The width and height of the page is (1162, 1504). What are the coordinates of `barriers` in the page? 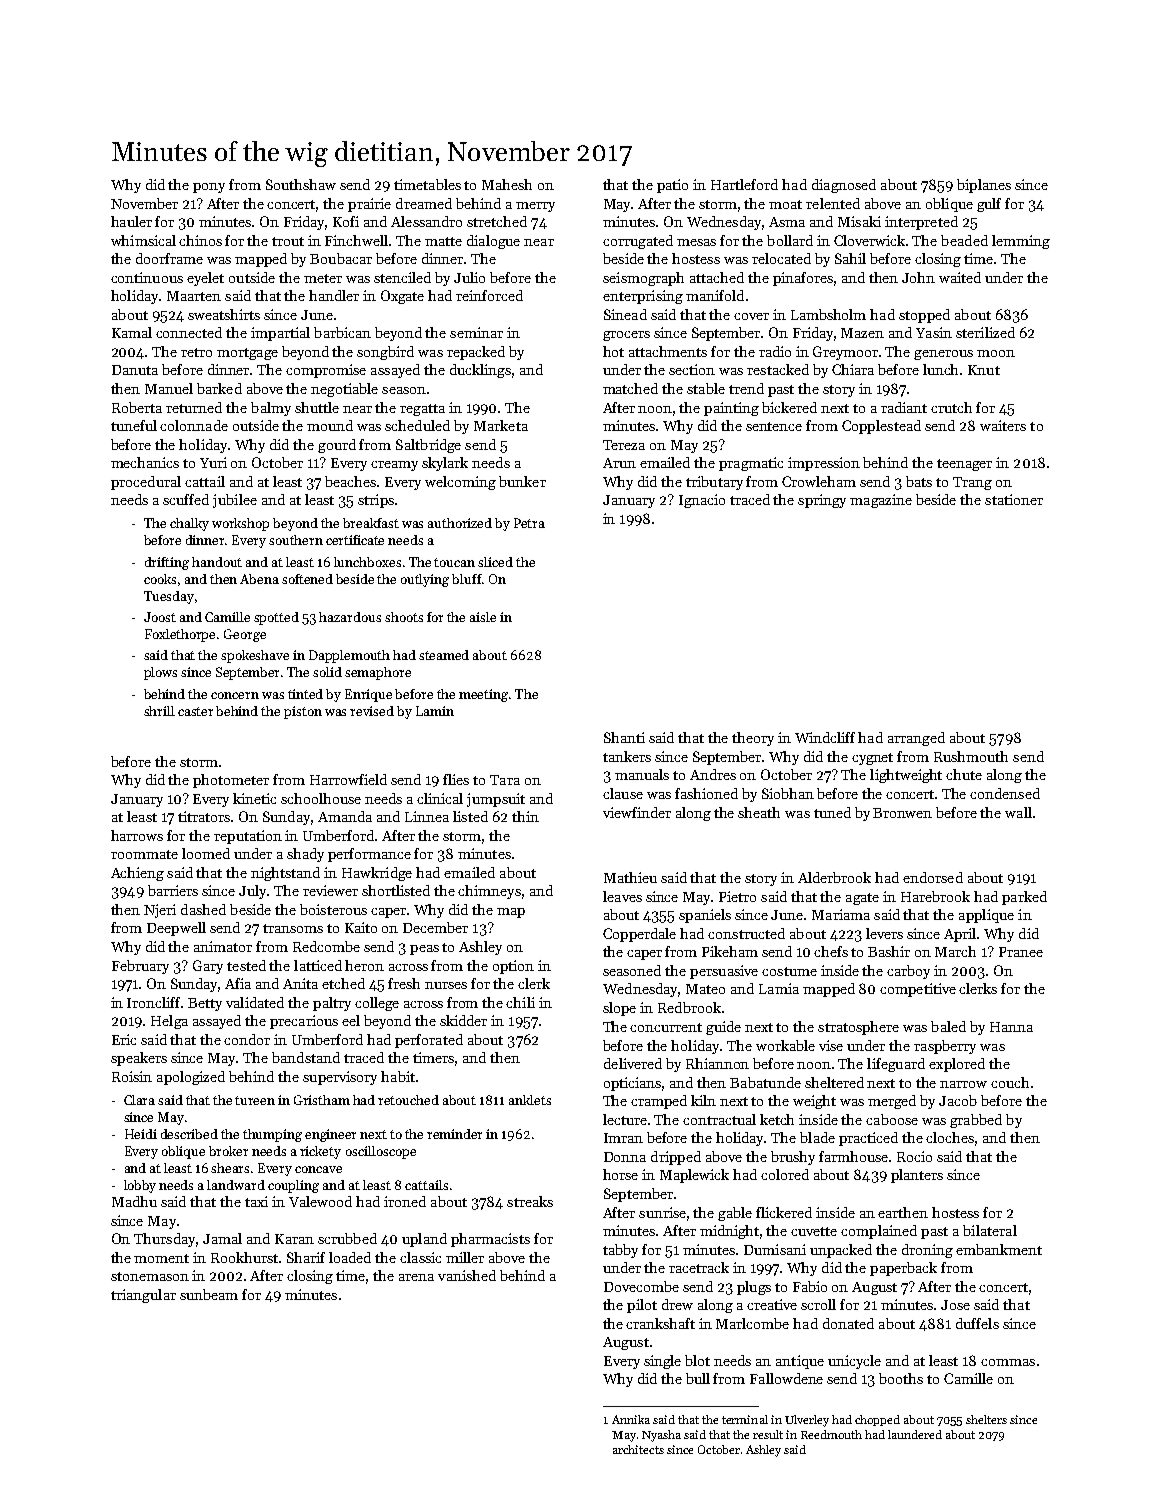 It's located at (173, 890).
